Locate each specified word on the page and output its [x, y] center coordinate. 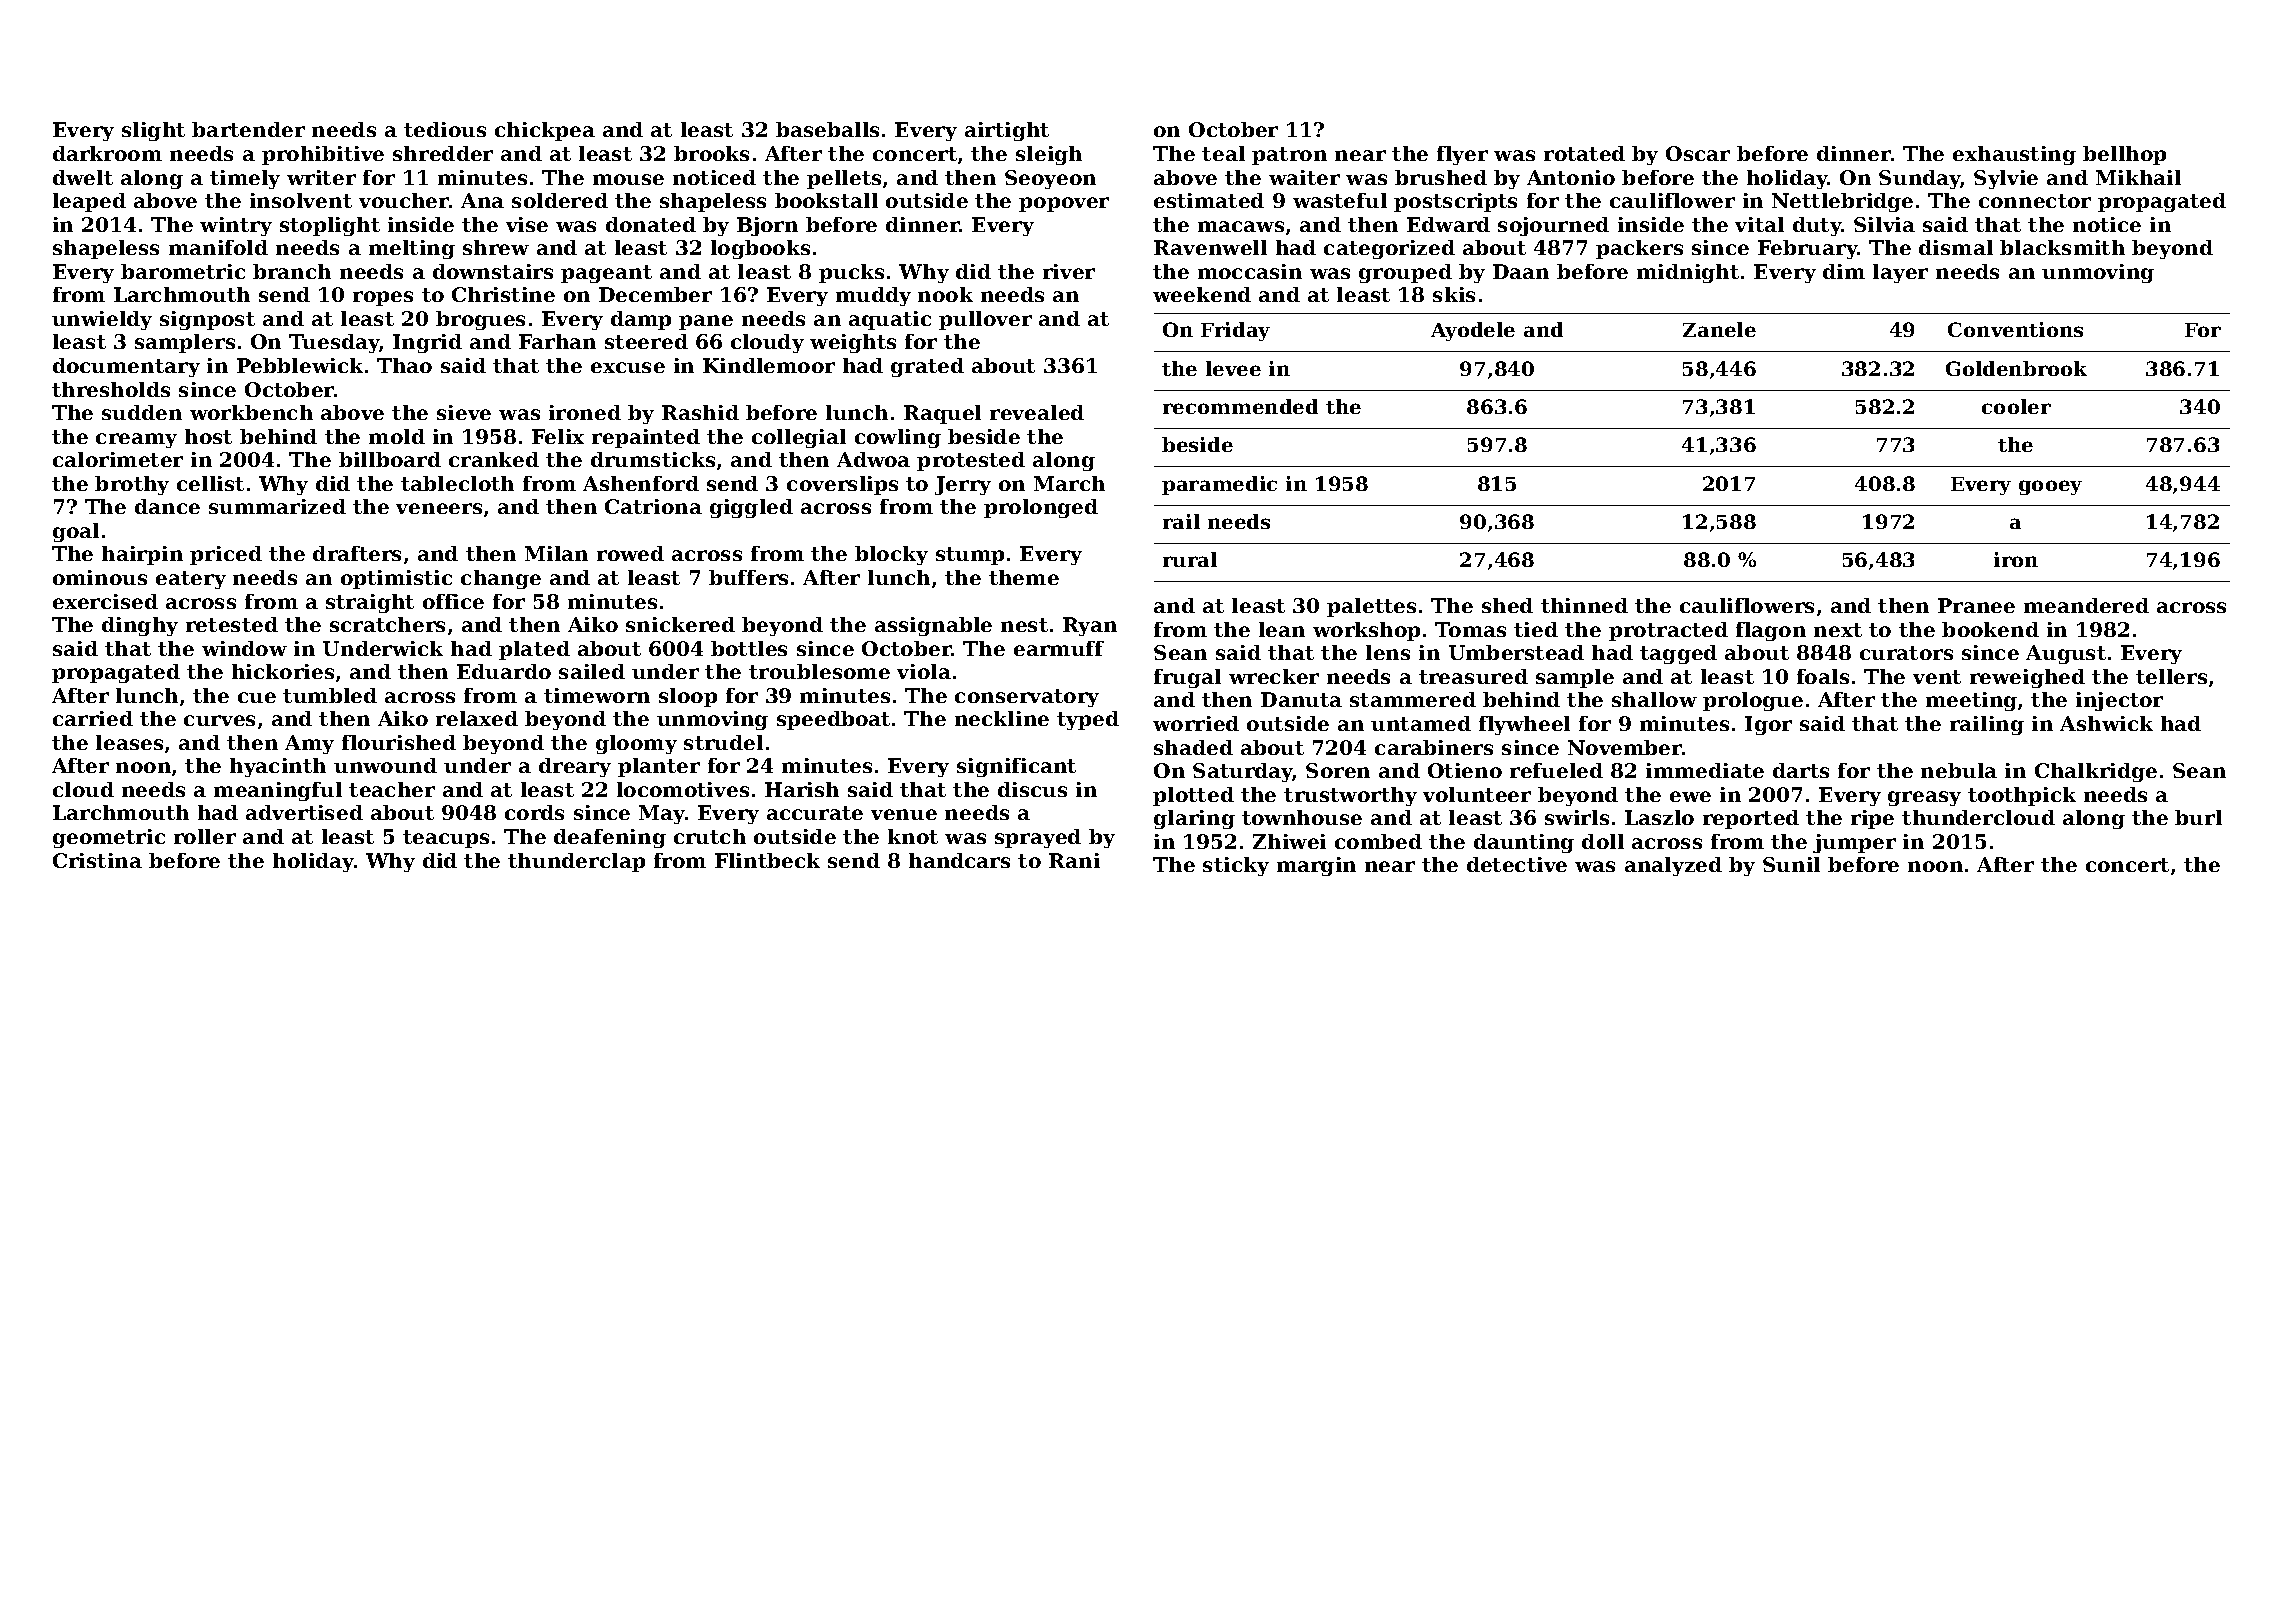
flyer [1462, 155]
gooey [2050, 487]
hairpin [142, 555]
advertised [304, 812]
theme [1024, 577]
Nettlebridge [1842, 202]
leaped [89, 202]
